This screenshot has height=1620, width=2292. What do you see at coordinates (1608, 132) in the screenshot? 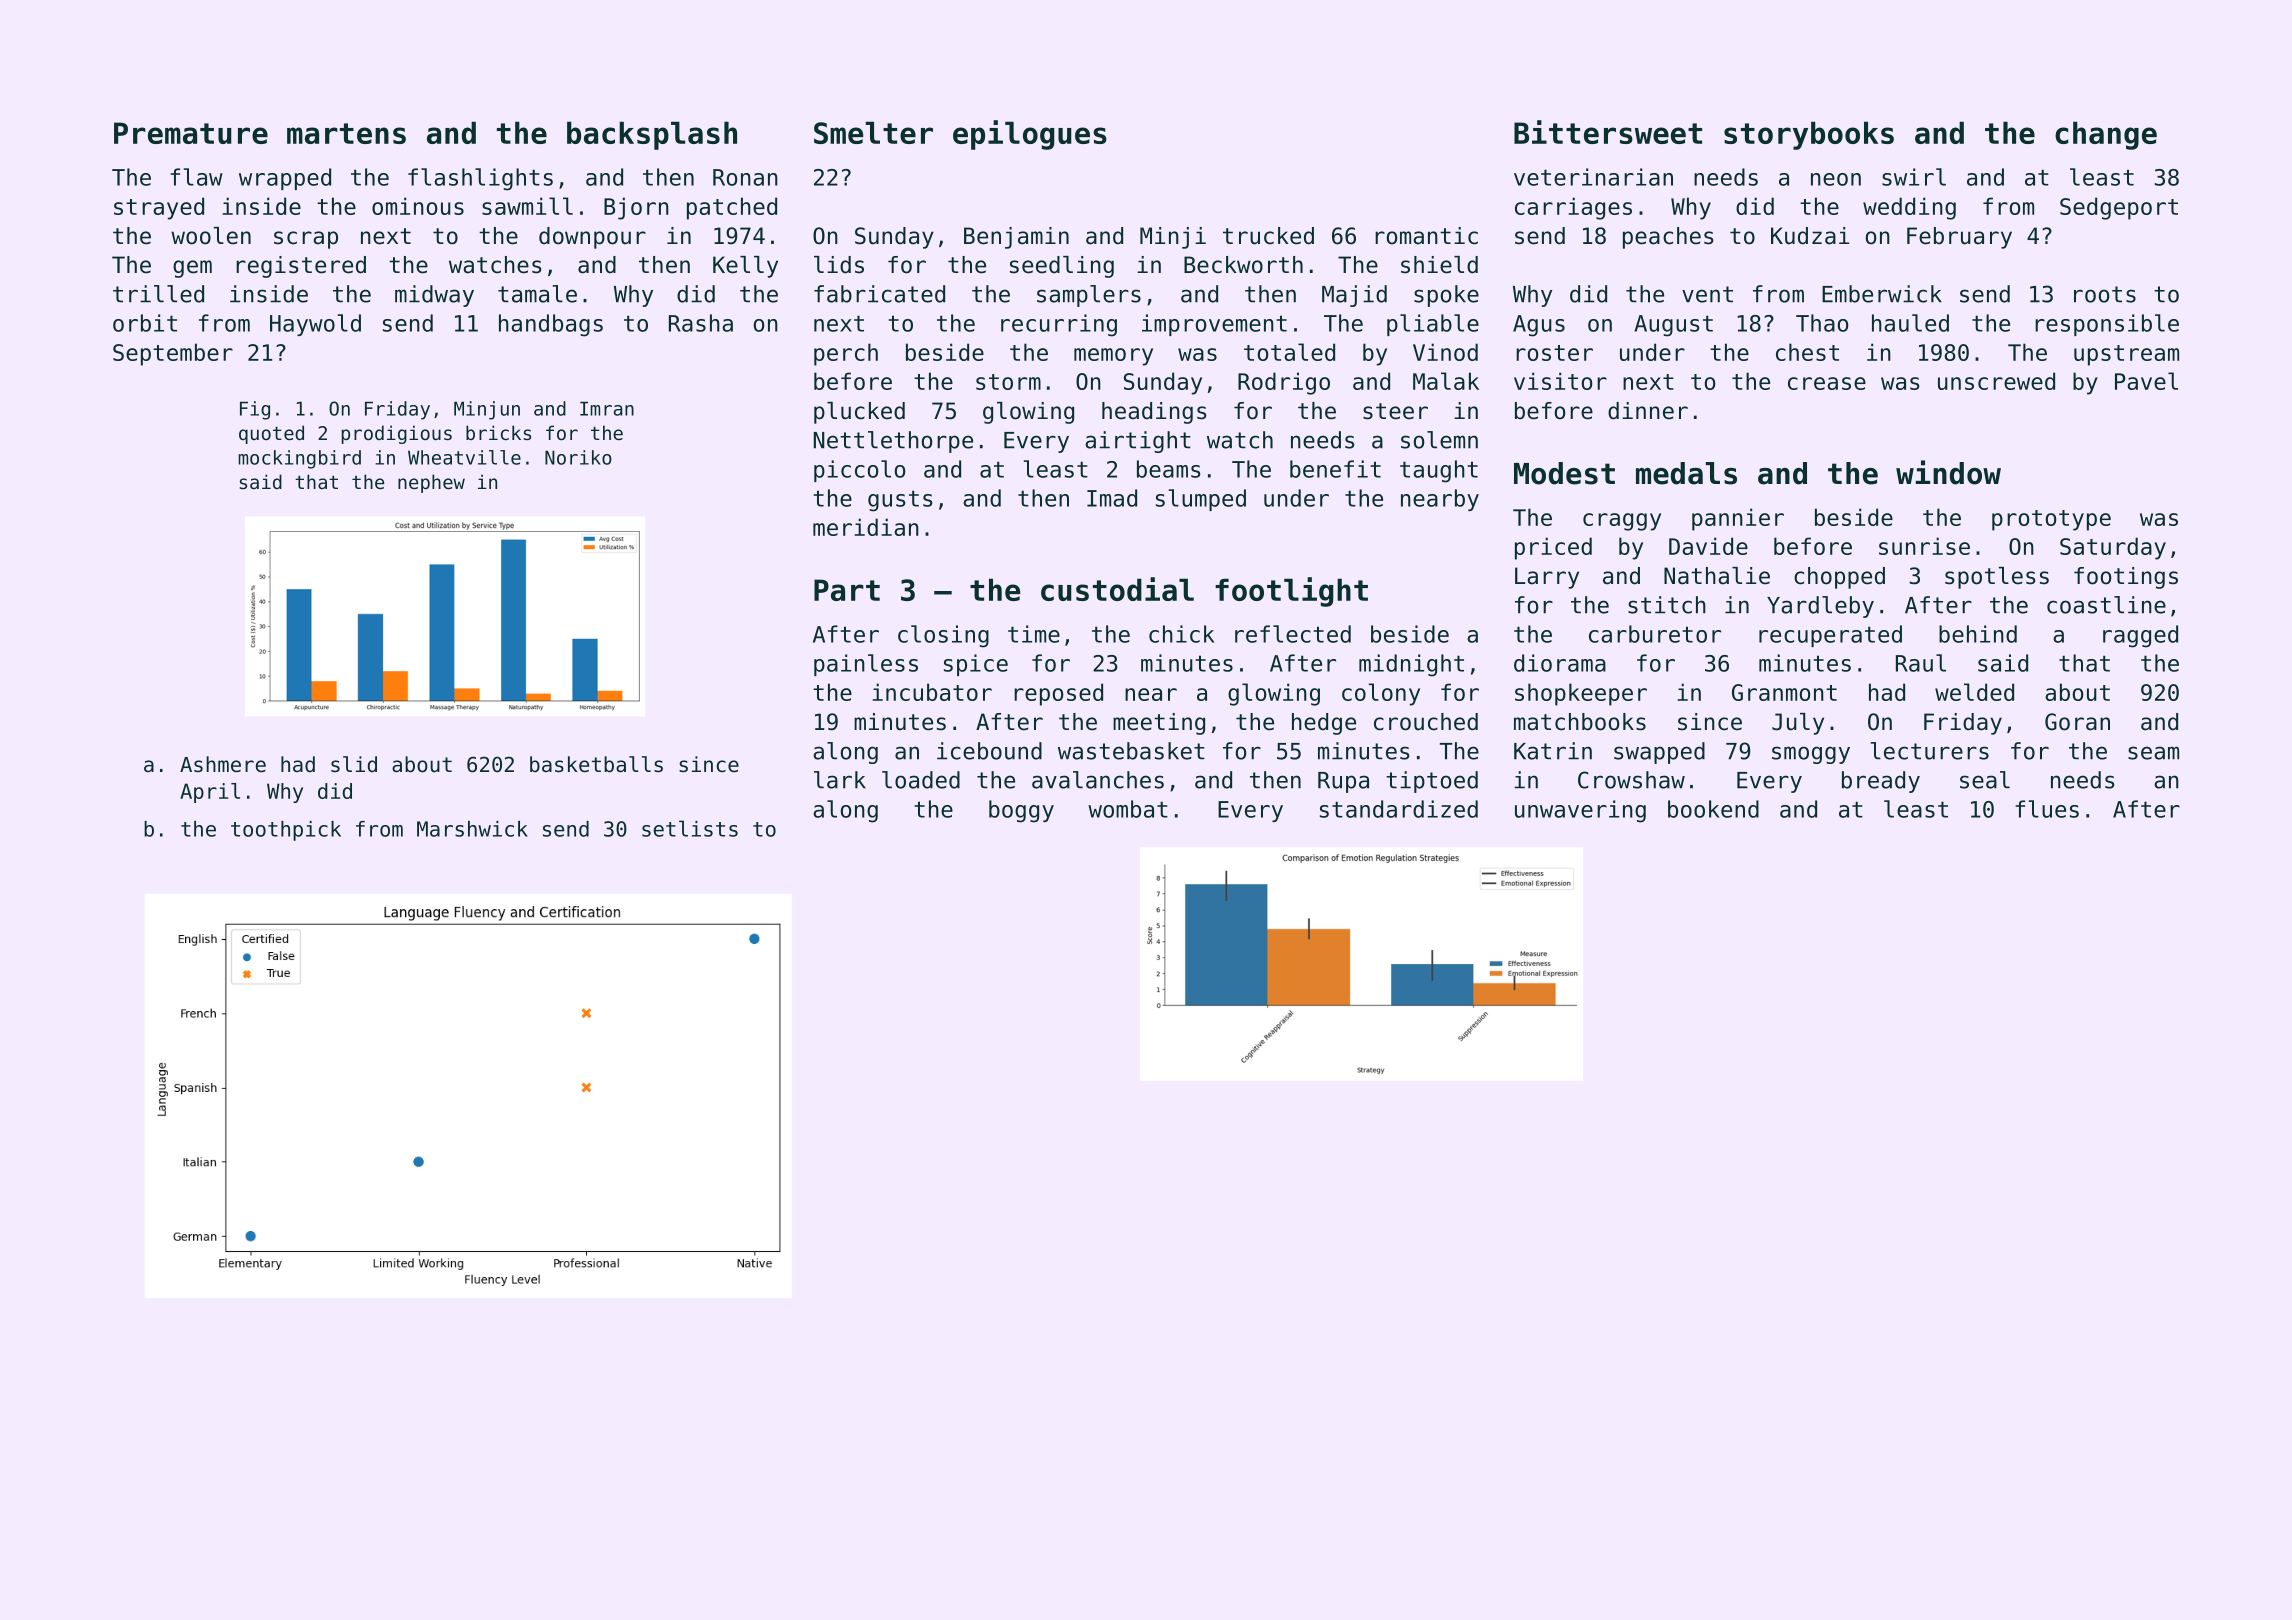
I see `Bittersweet` at bounding box center [1608, 132].
